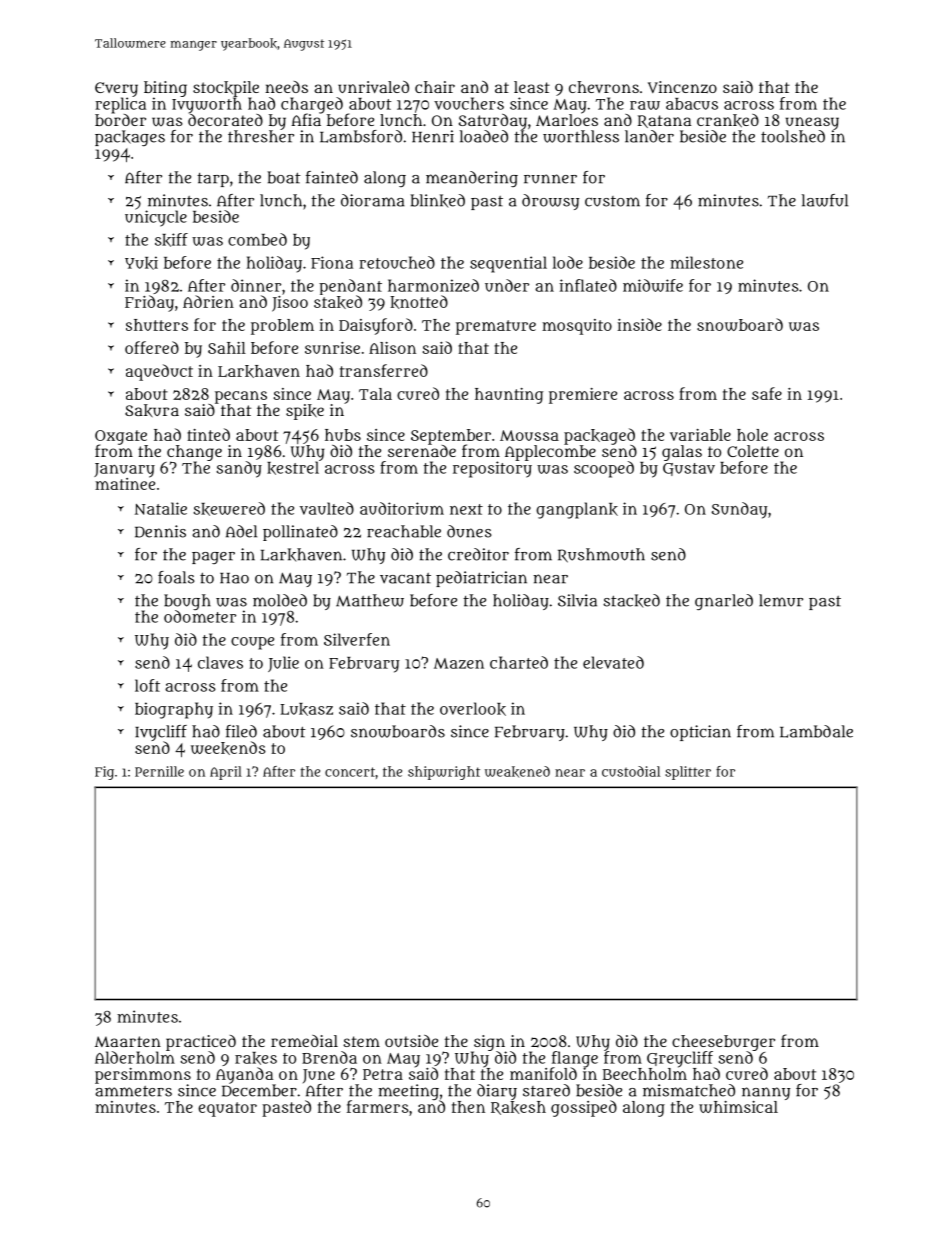 This screenshot has width=952, height=1233. What do you see at coordinates (156, 218) in the screenshot?
I see `unicycle` at bounding box center [156, 218].
